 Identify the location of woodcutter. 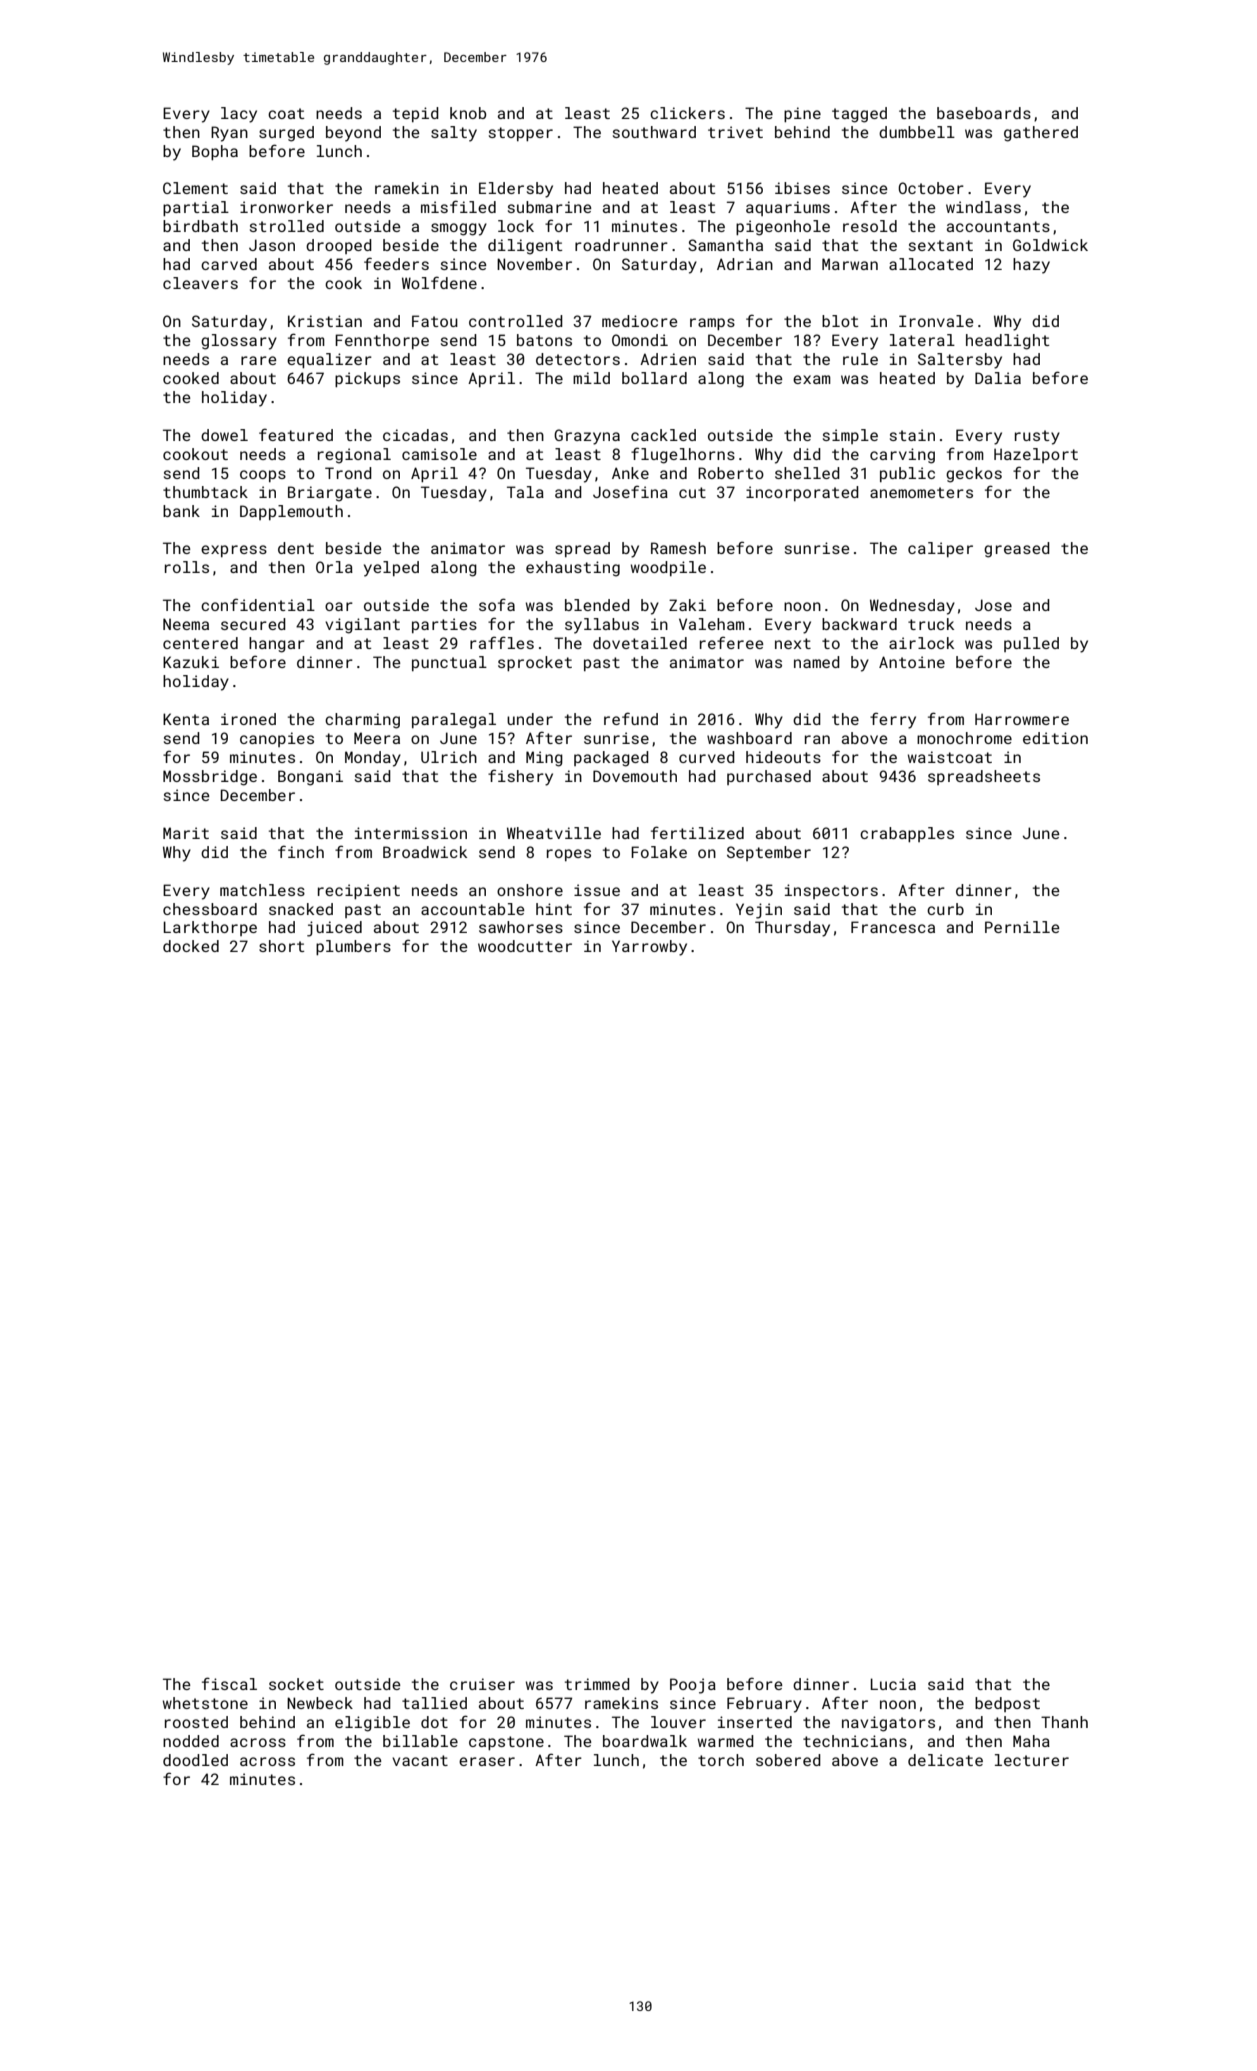
(525, 946).
